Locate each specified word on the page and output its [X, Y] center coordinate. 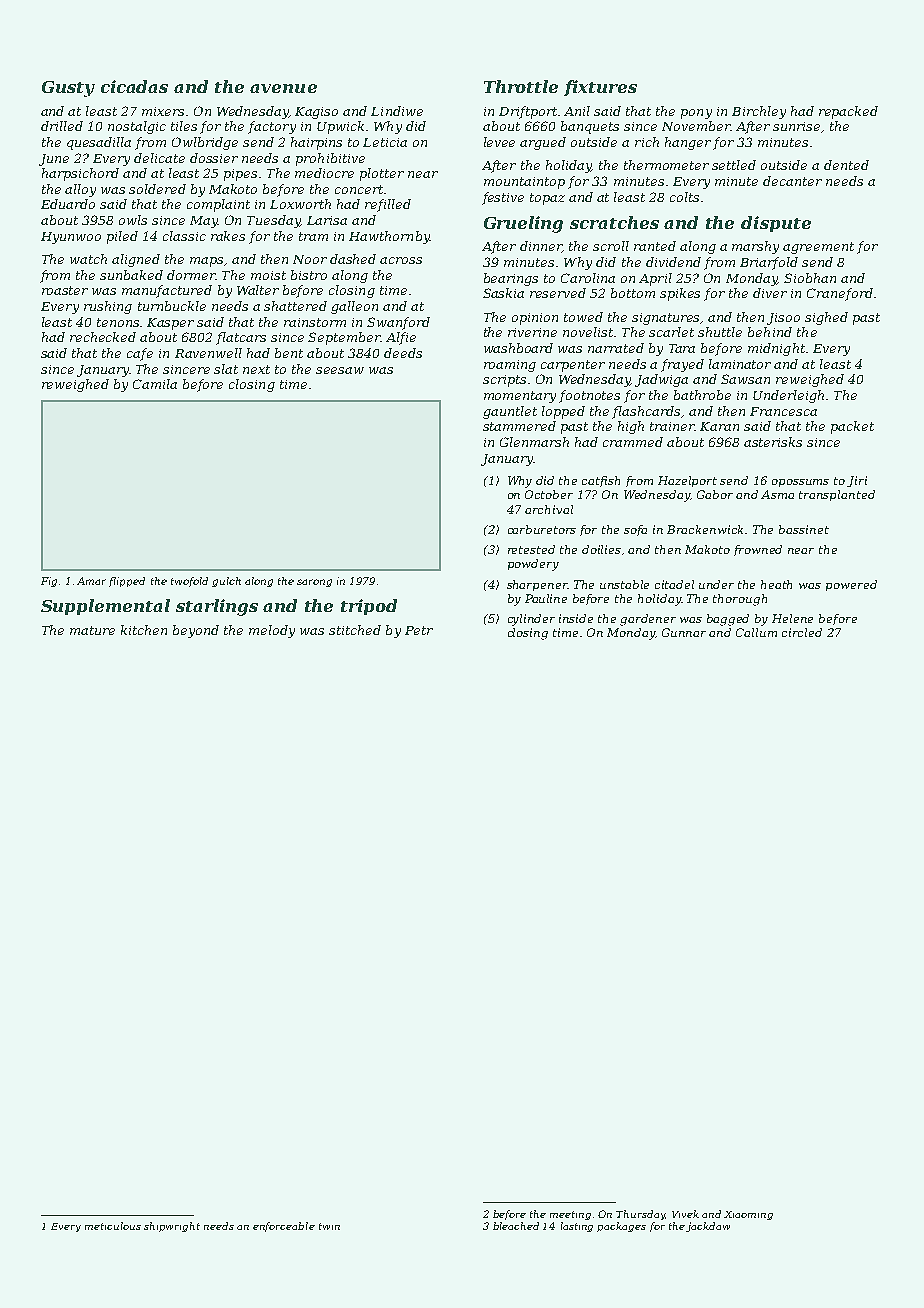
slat [226, 369]
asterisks [773, 442]
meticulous [113, 1226]
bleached [516, 1226]
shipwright [172, 1227]
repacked [848, 112]
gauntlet [510, 412]
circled [802, 632]
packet [852, 427]
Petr [419, 630]
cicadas [134, 86]
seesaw [340, 370]
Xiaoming [748, 1215]
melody [272, 631]
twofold [189, 582]
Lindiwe [397, 111]
